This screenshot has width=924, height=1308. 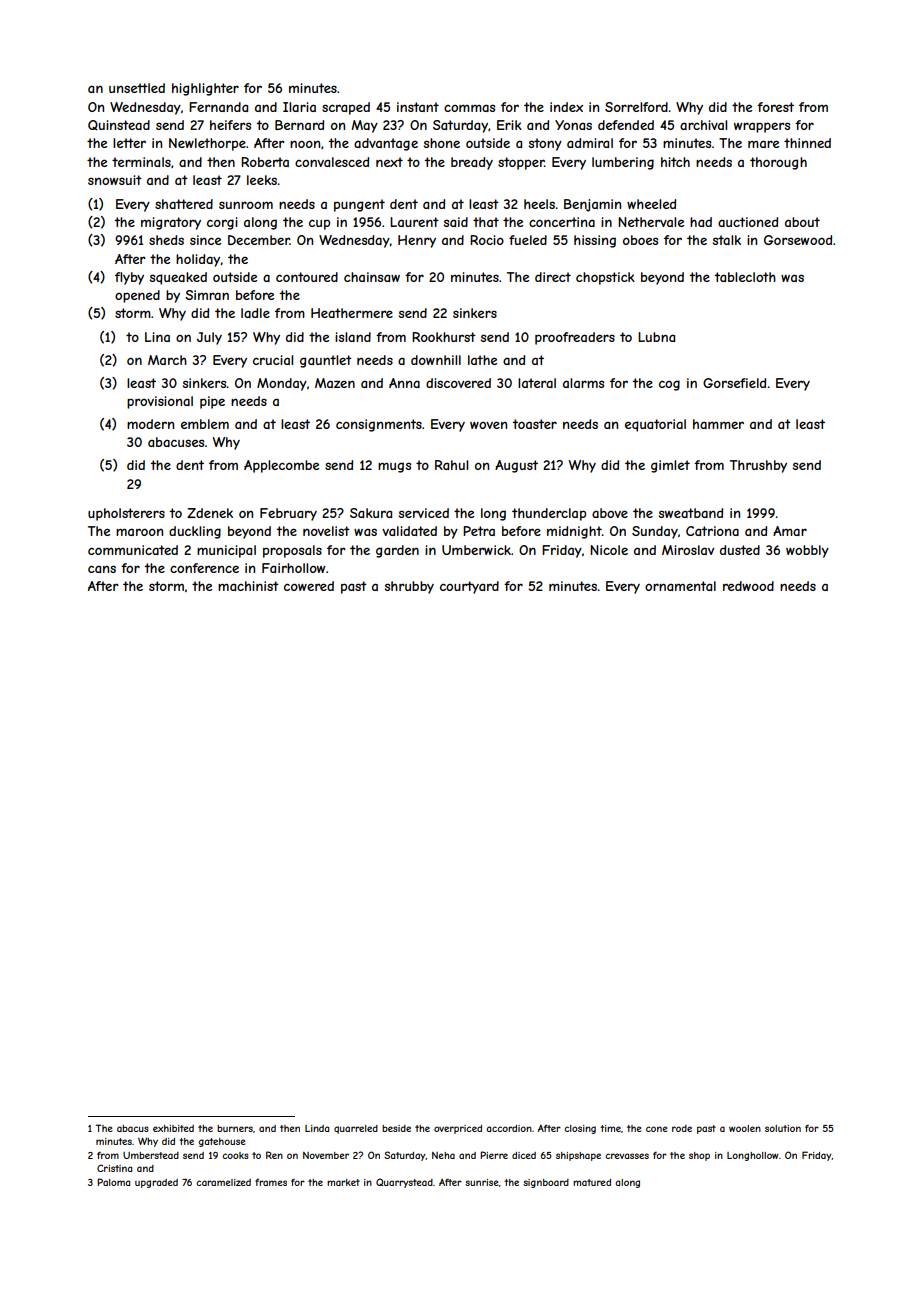 What do you see at coordinates (451, 465) in the screenshot?
I see `Rahul` at bounding box center [451, 465].
